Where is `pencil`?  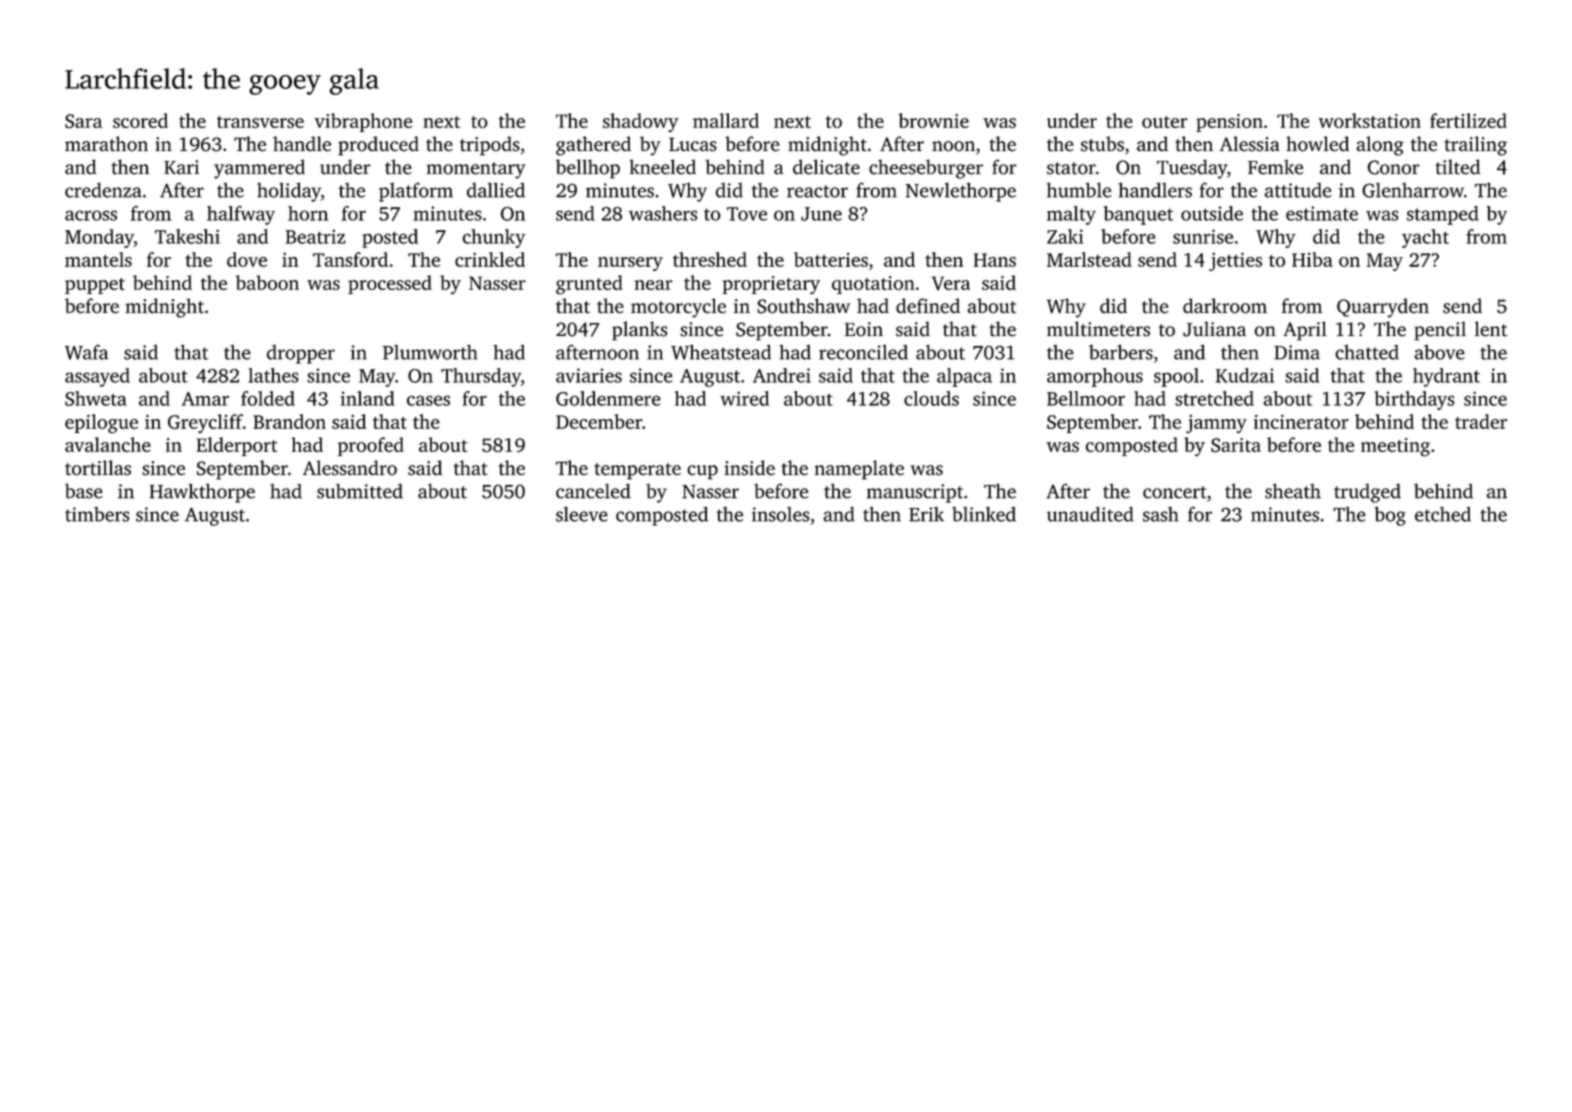
pencil is located at coordinates (1440, 331).
